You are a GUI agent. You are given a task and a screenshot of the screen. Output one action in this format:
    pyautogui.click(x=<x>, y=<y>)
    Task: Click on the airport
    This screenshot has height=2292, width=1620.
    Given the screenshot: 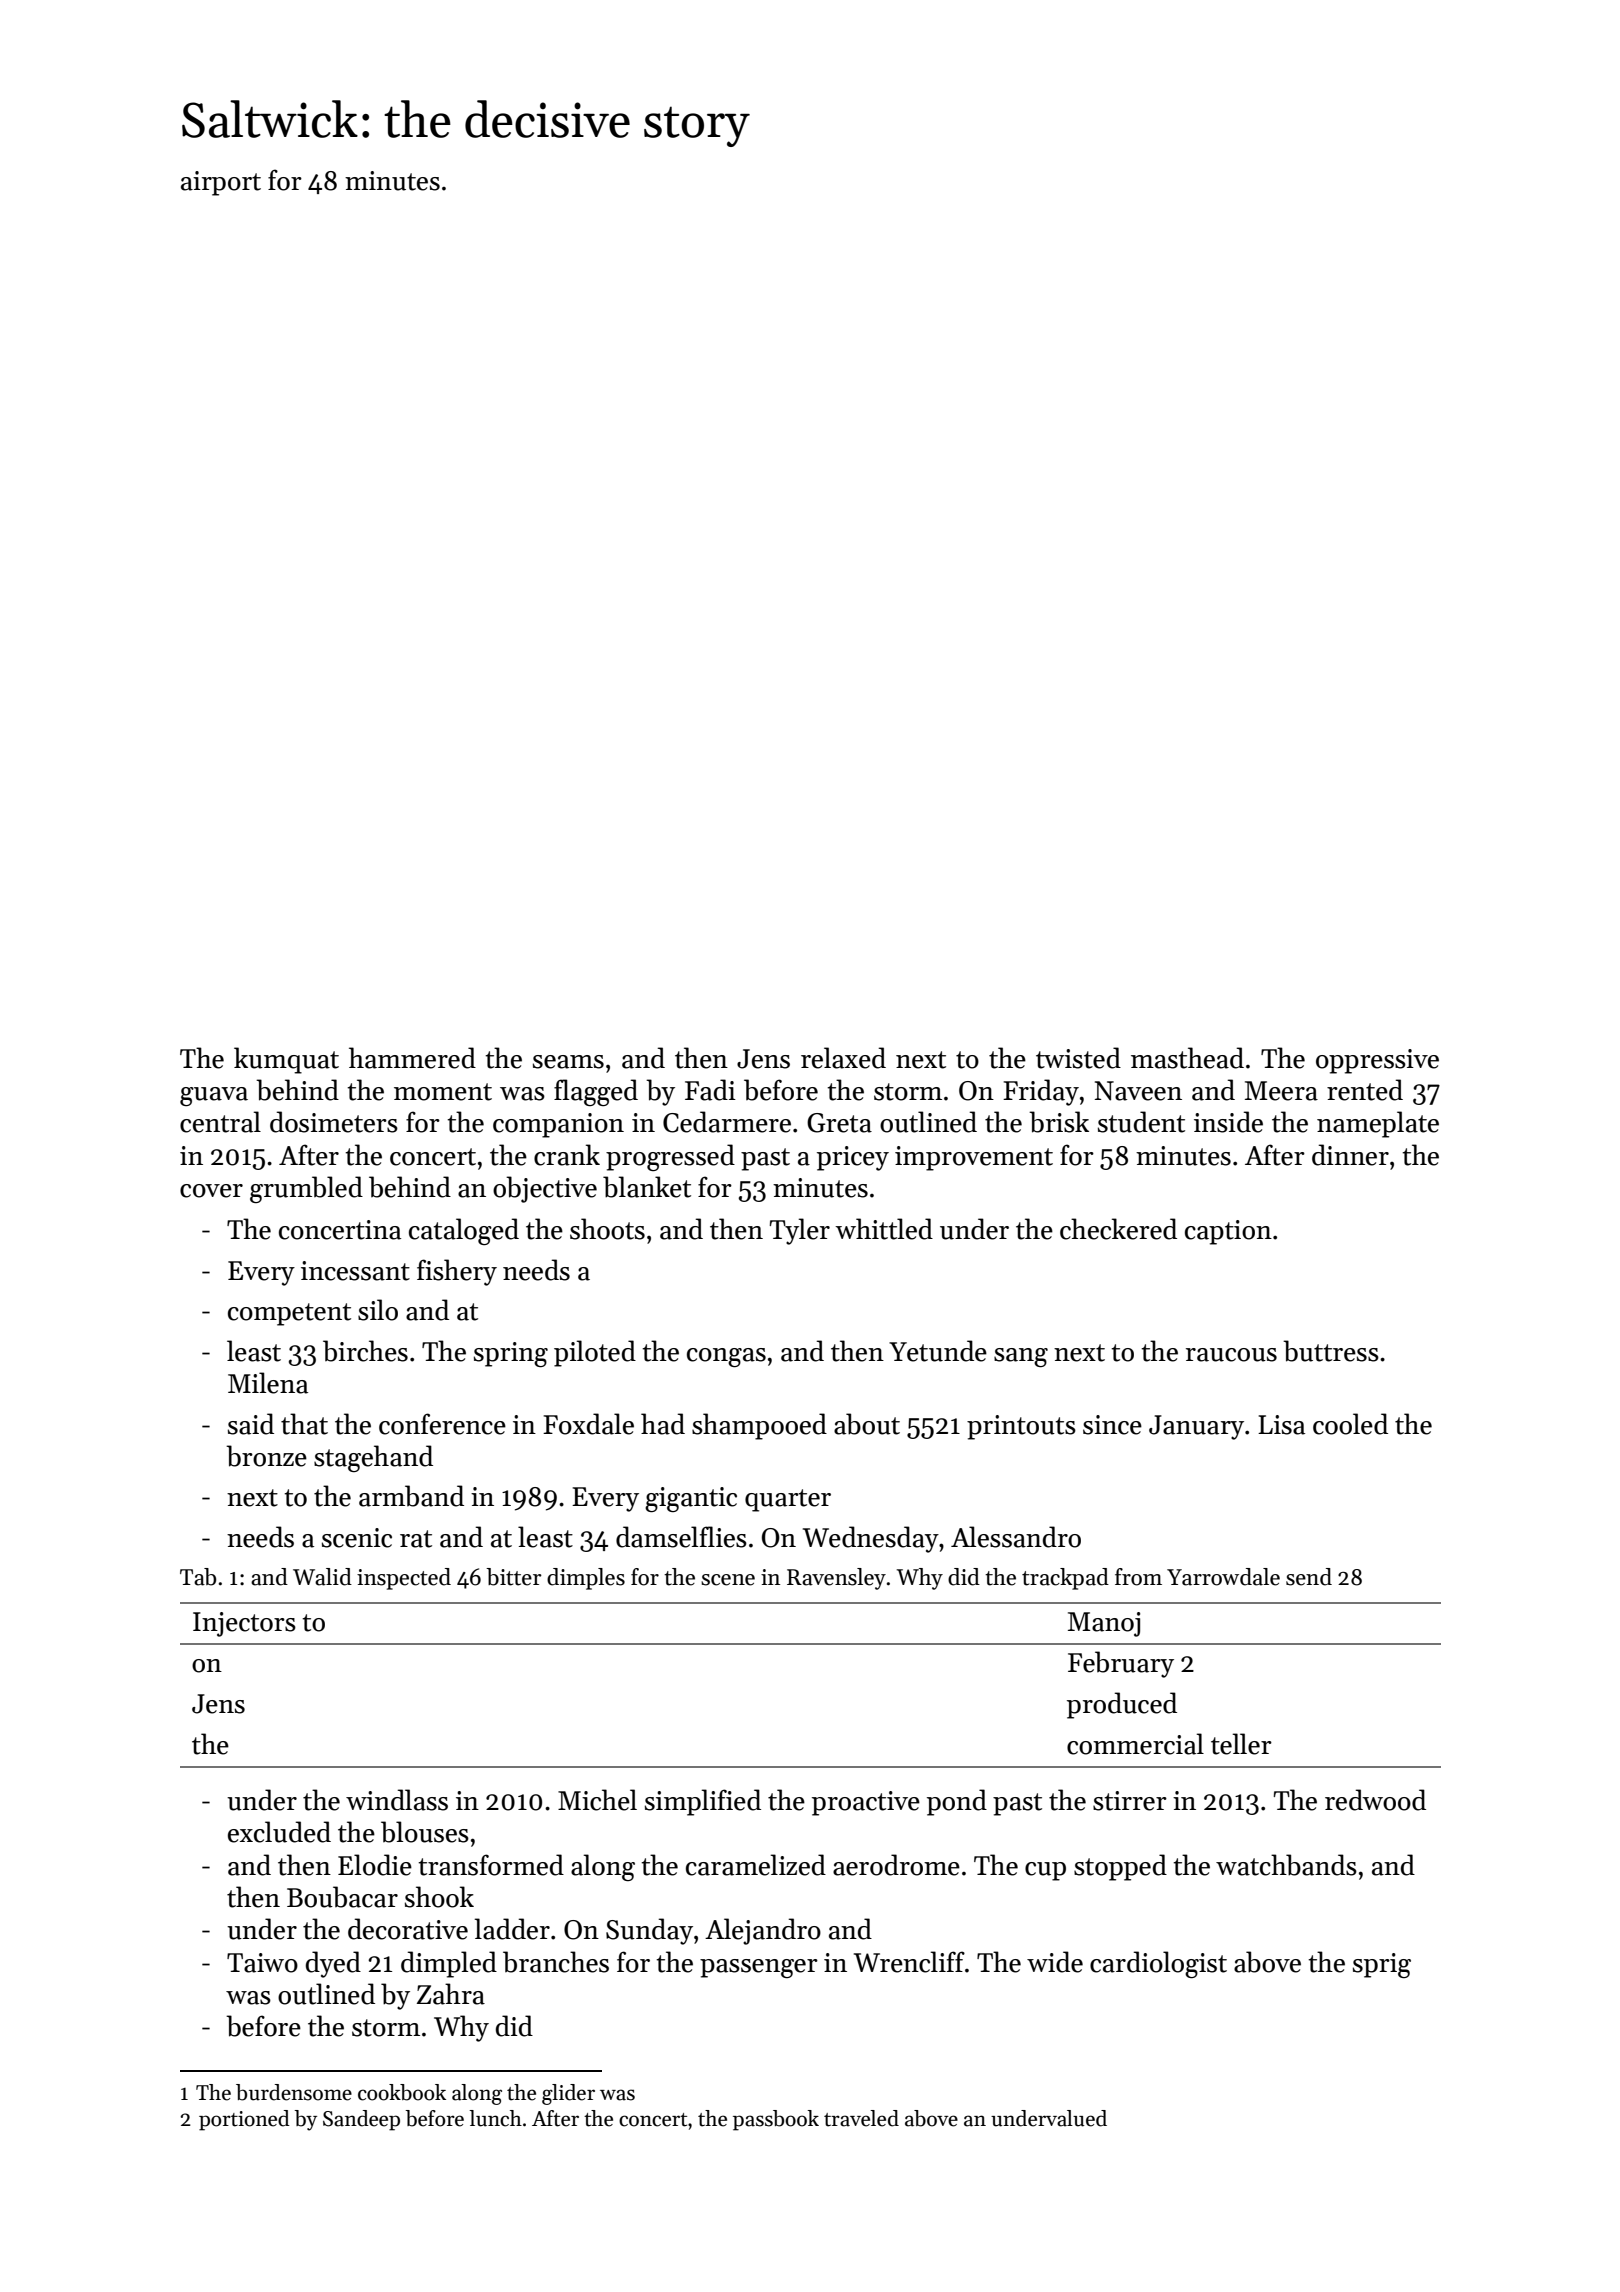 What is the action you would take?
    pyautogui.click(x=221, y=183)
